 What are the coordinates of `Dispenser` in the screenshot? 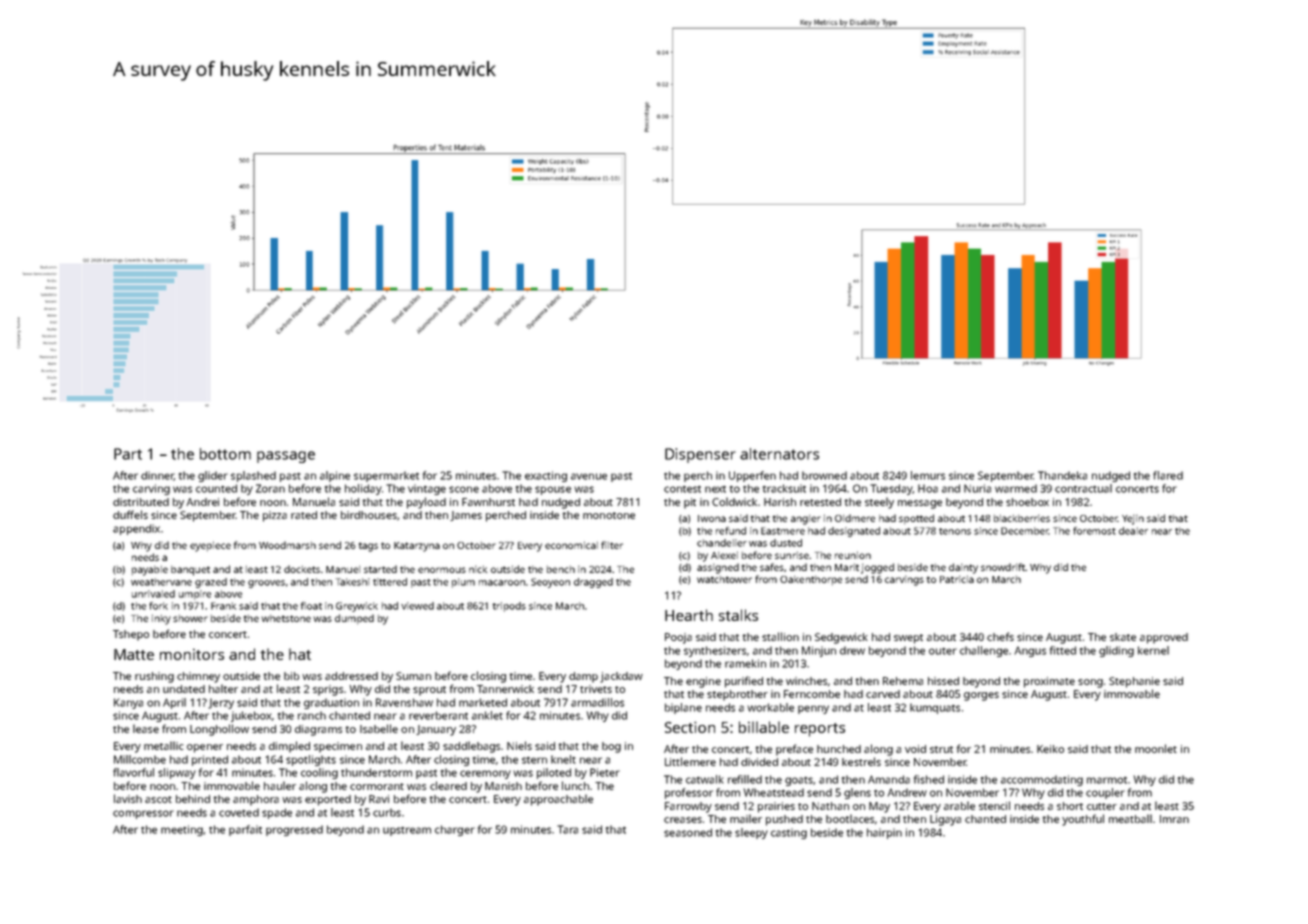 It's located at (700, 455).
